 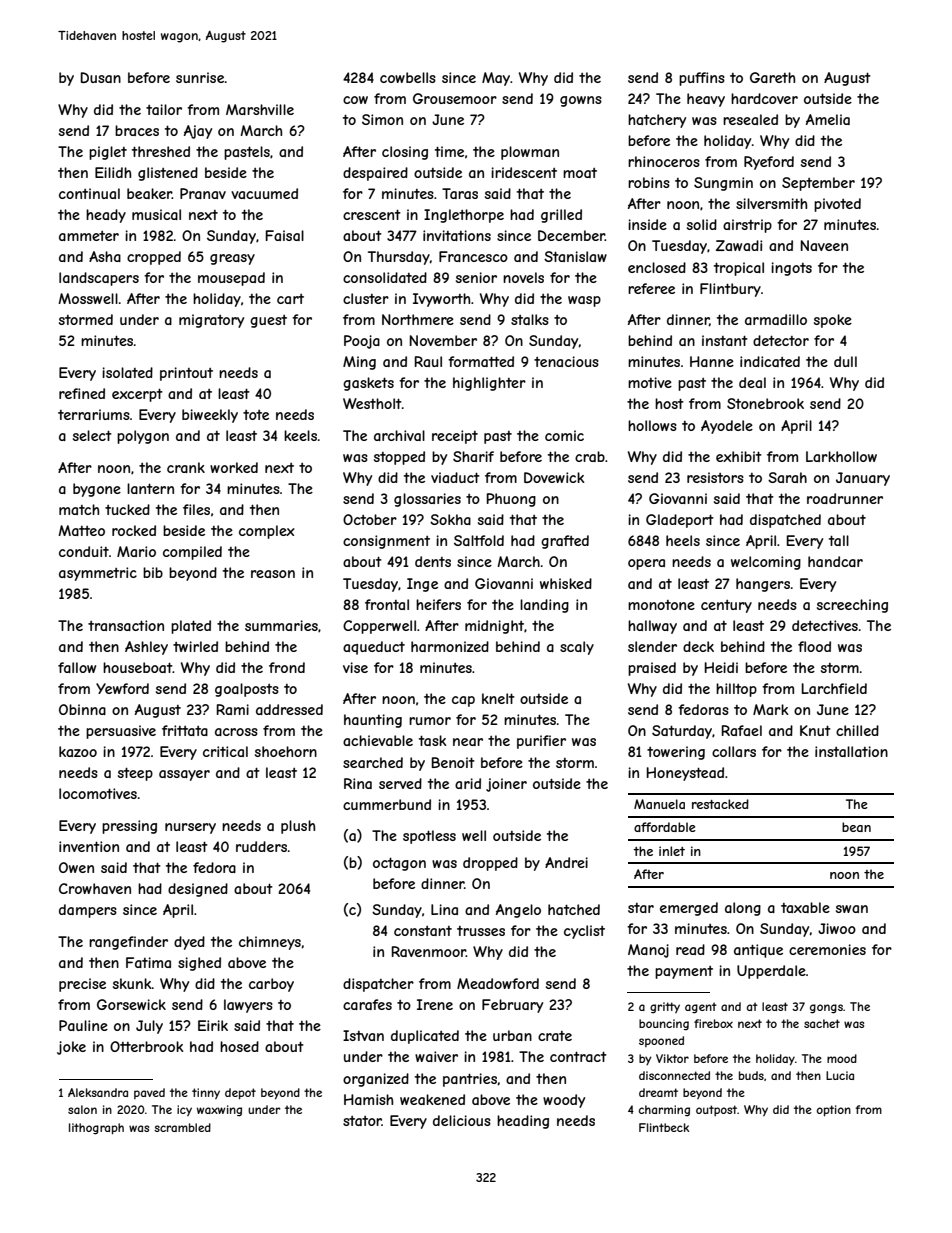 I want to click on January, so click(x=863, y=479).
